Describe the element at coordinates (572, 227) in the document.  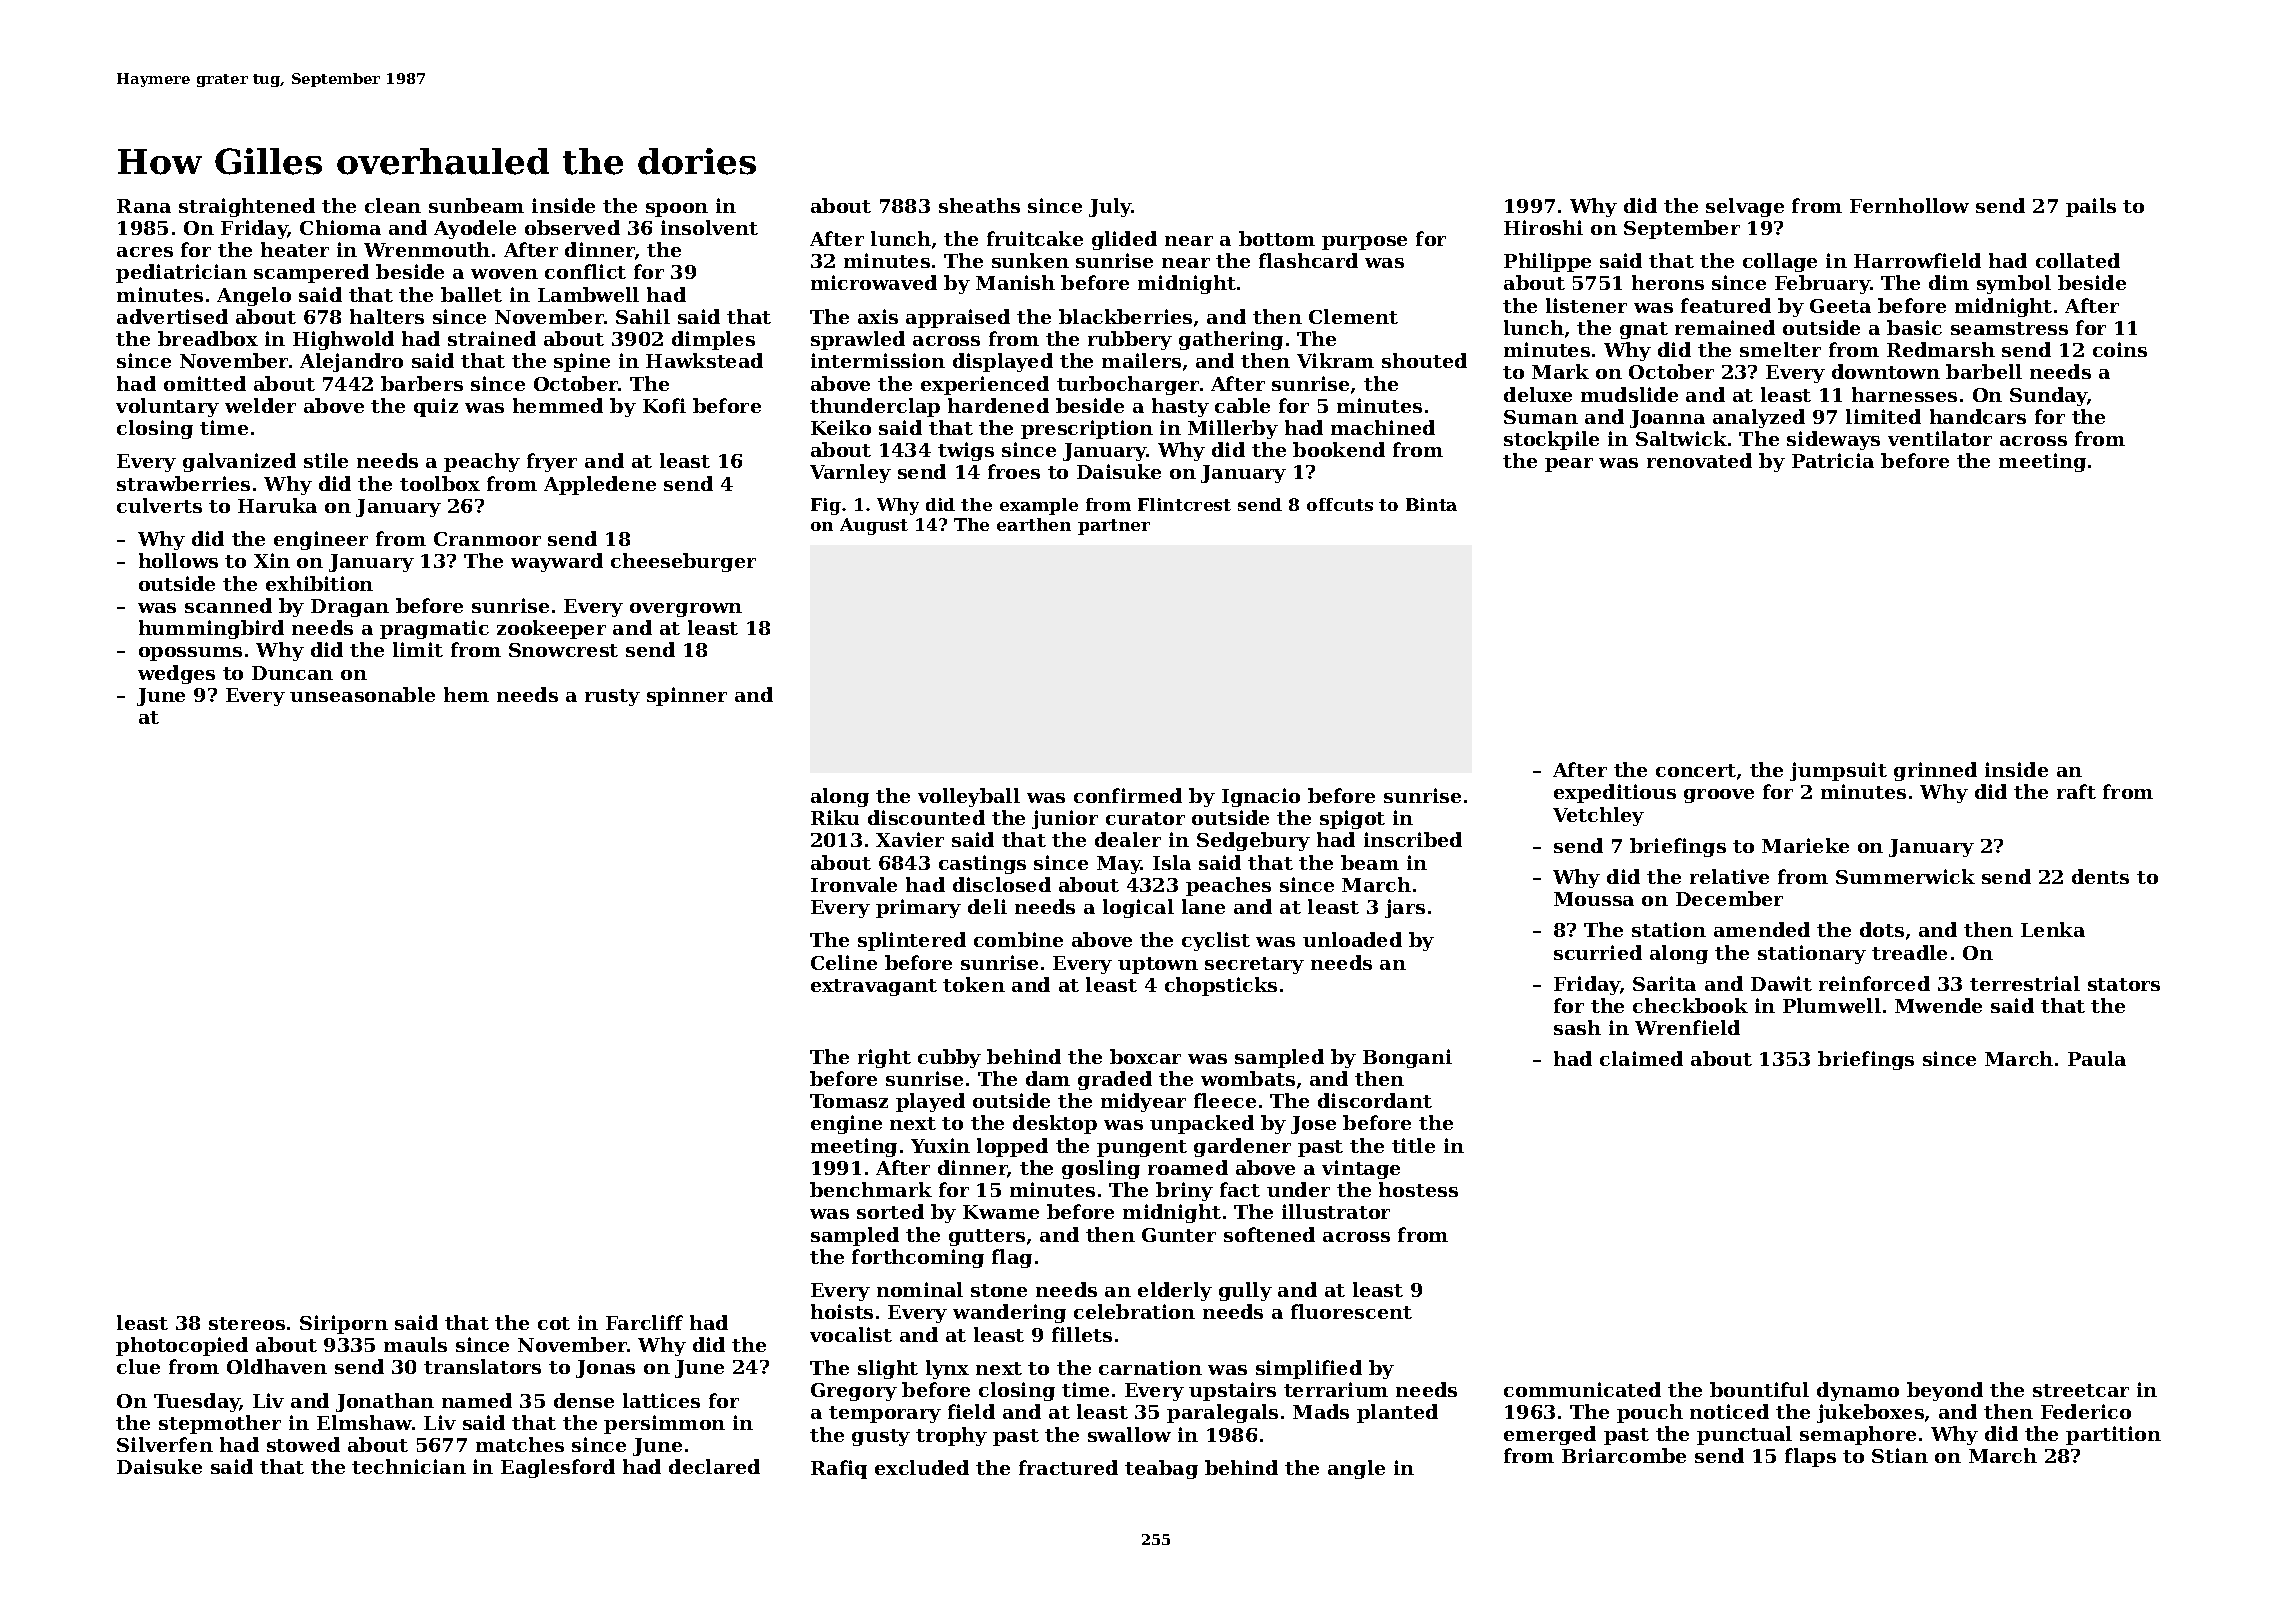
I see `observed` at that location.
